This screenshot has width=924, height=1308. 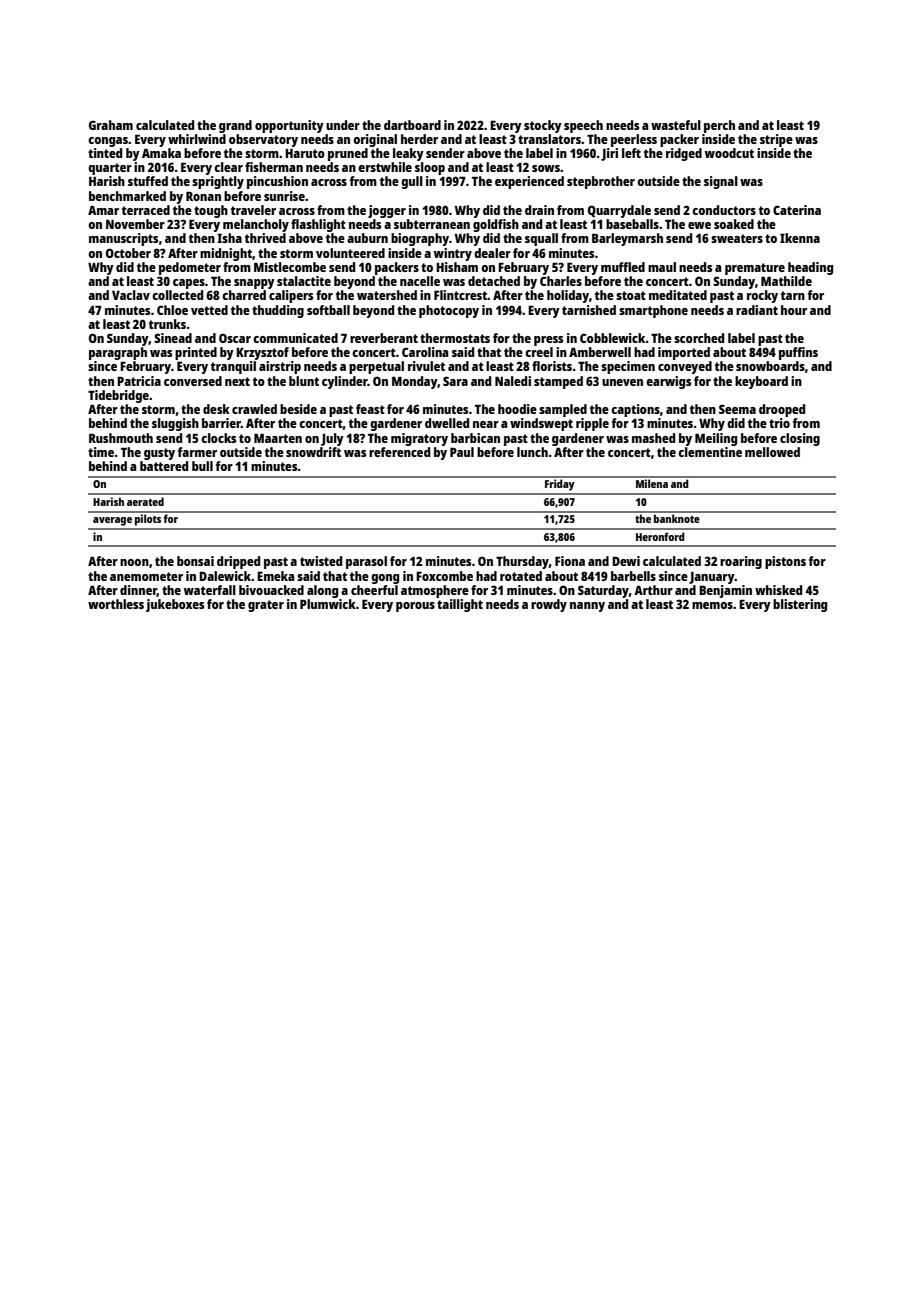 I want to click on translators, so click(x=549, y=139).
